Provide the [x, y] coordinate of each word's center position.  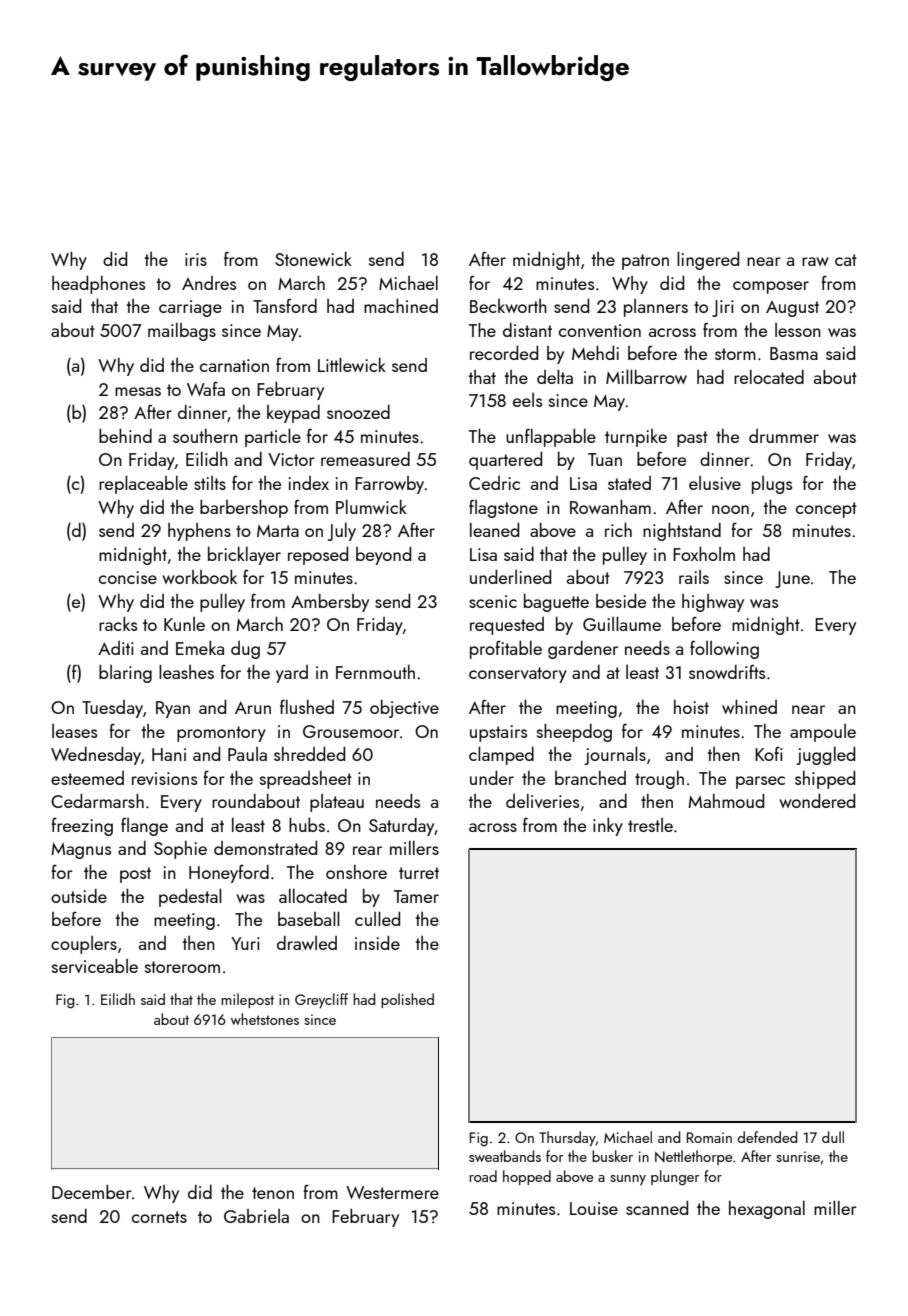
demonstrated [265, 848]
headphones [98, 285]
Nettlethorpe [693, 1157]
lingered [708, 260]
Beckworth [508, 306]
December [92, 1192]
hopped [527, 1177]
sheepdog [574, 733]
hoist [691, 707]
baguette [556, 603]
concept [826, 510]
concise [128, 577]
